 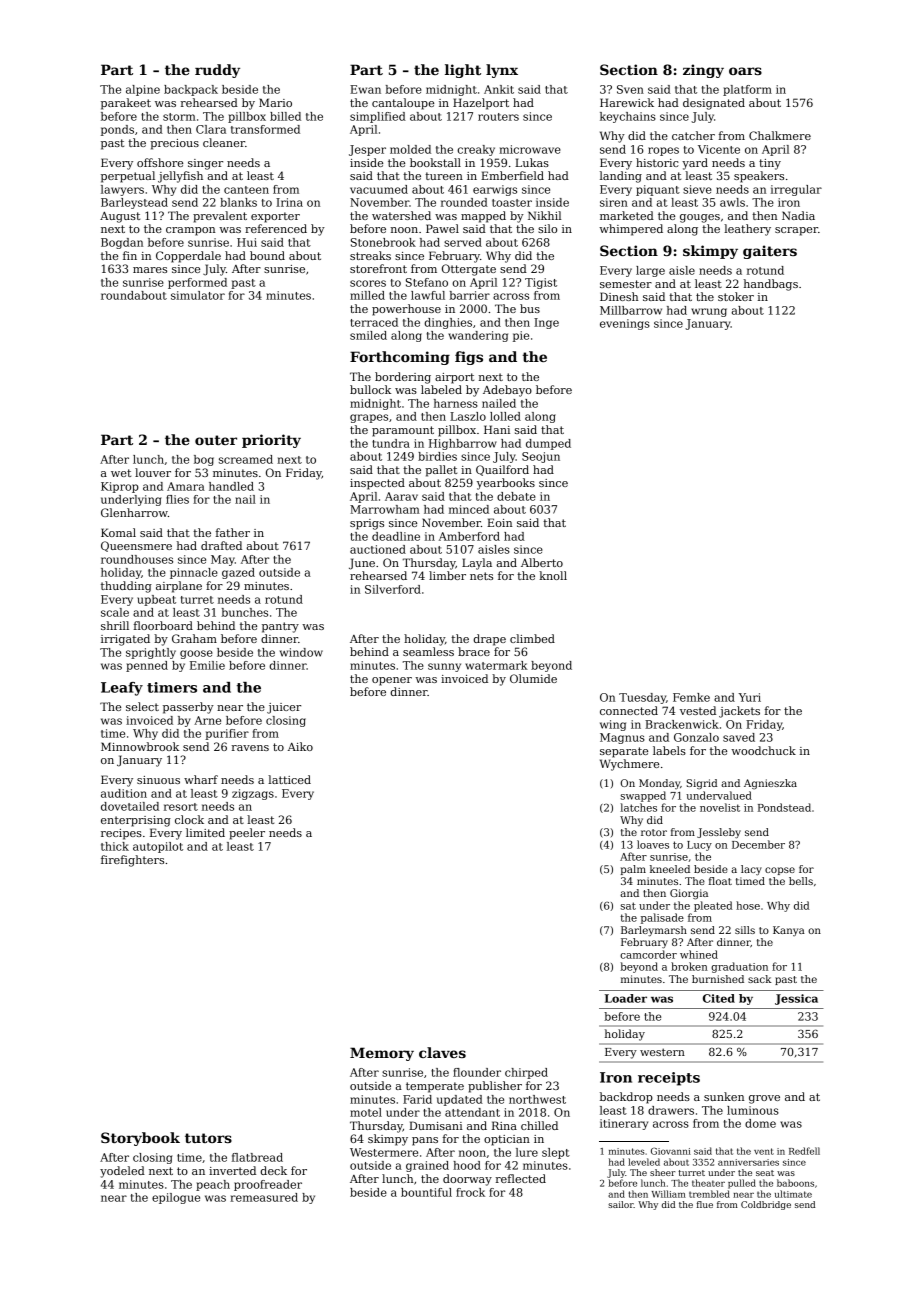 I want to click on firefighters, so click(x=132, y=861).
